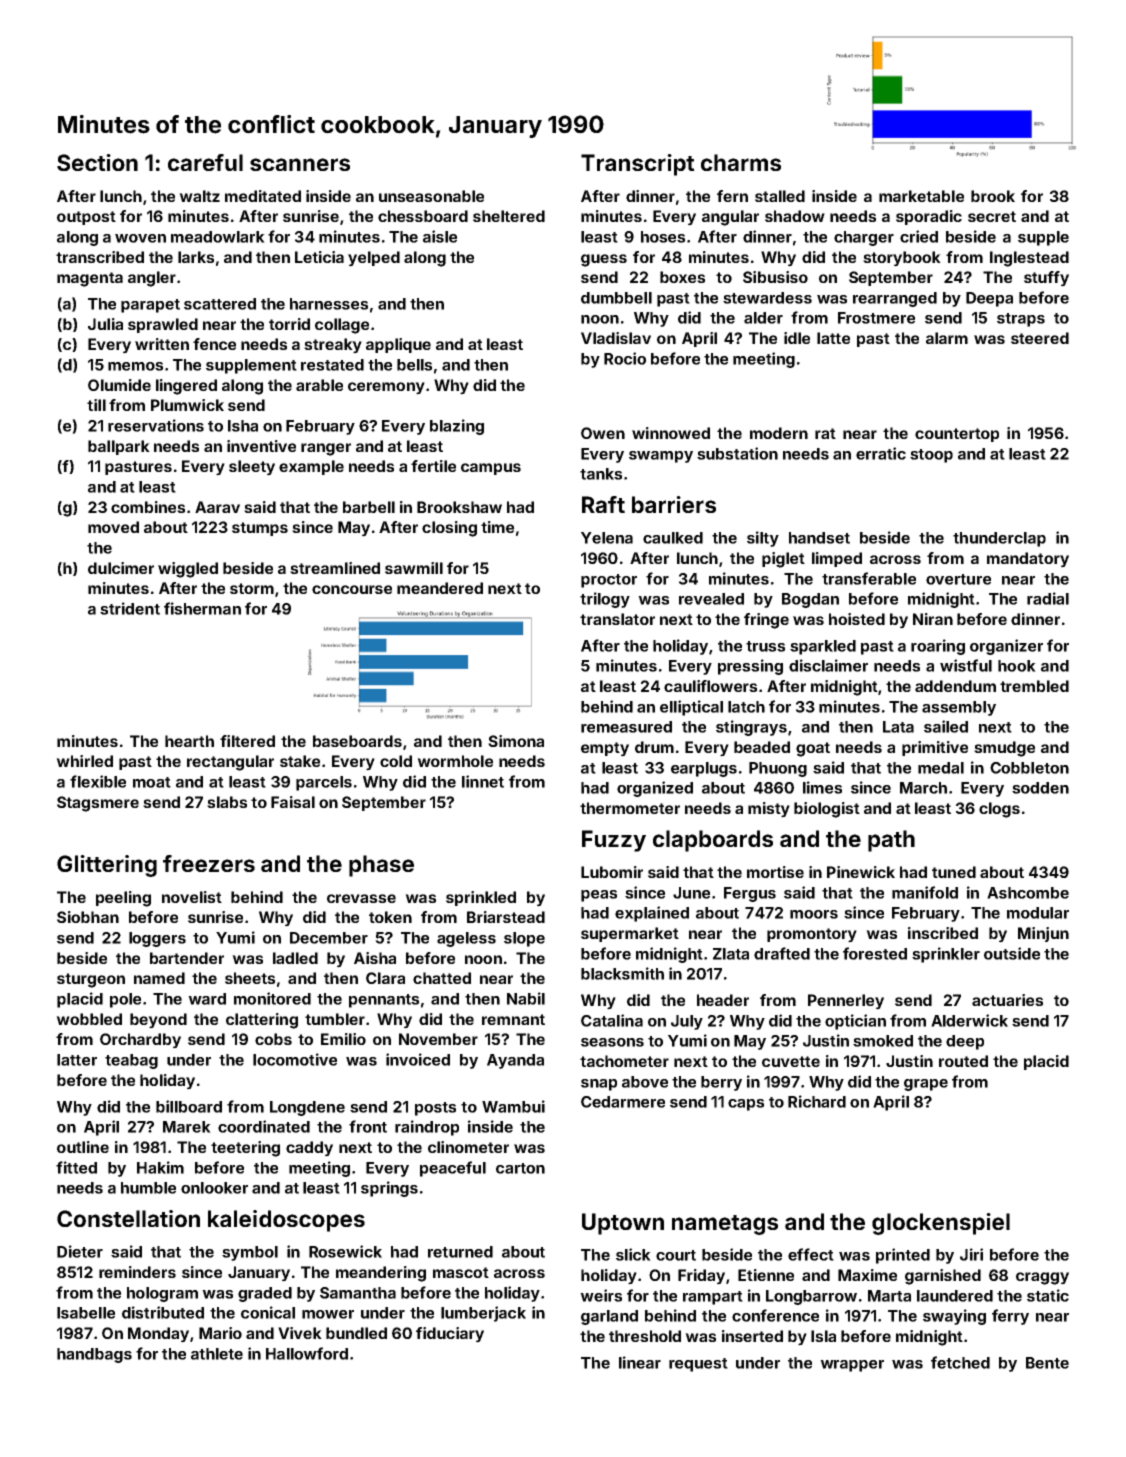 The width and height of the image is (1126, 1457). What do you see at coordinates (869, 578) in the image?
I see `transferable` at bounding box center [869, 578].
